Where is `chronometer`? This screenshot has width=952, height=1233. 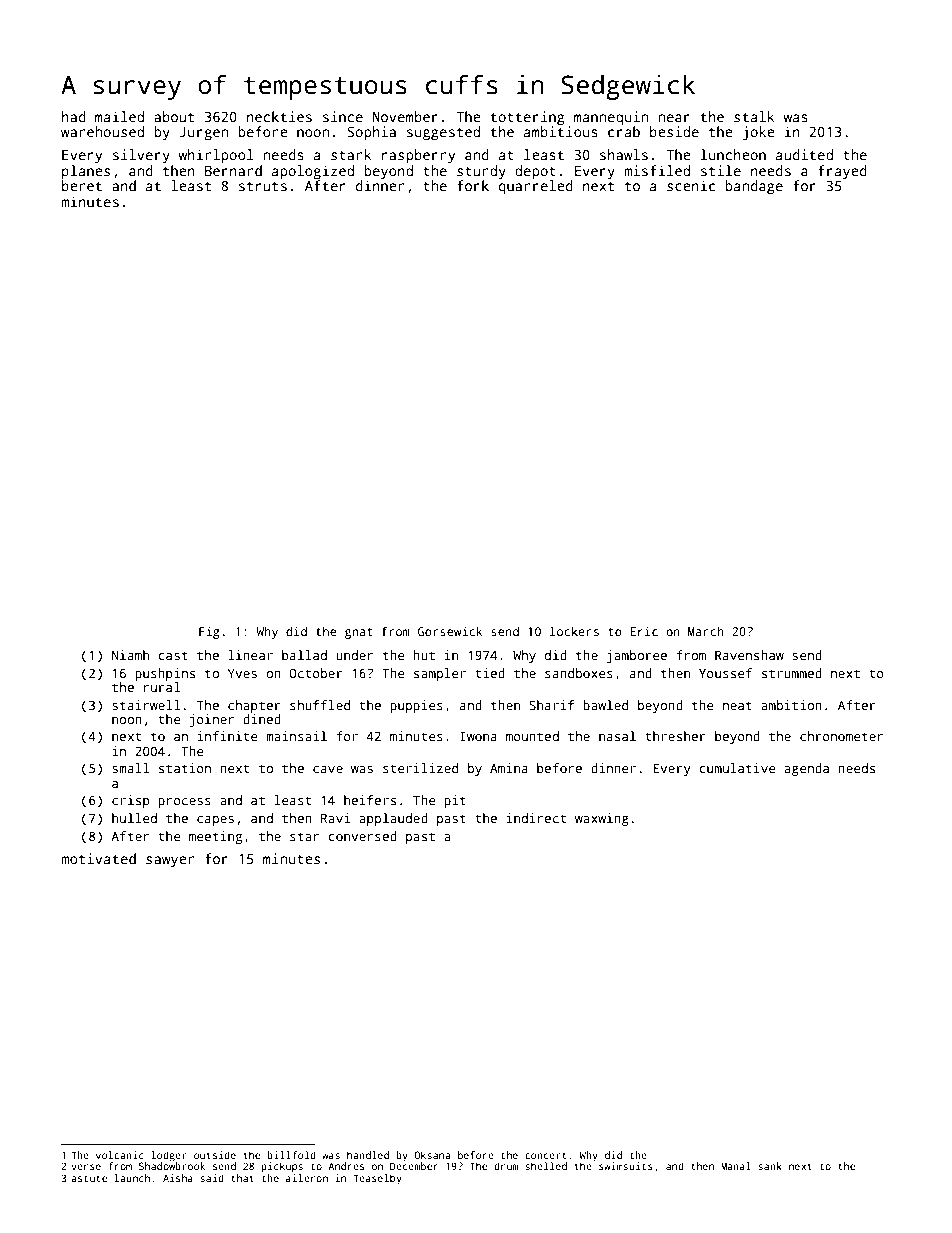
chronometer is located at coordinates (841, 736).
